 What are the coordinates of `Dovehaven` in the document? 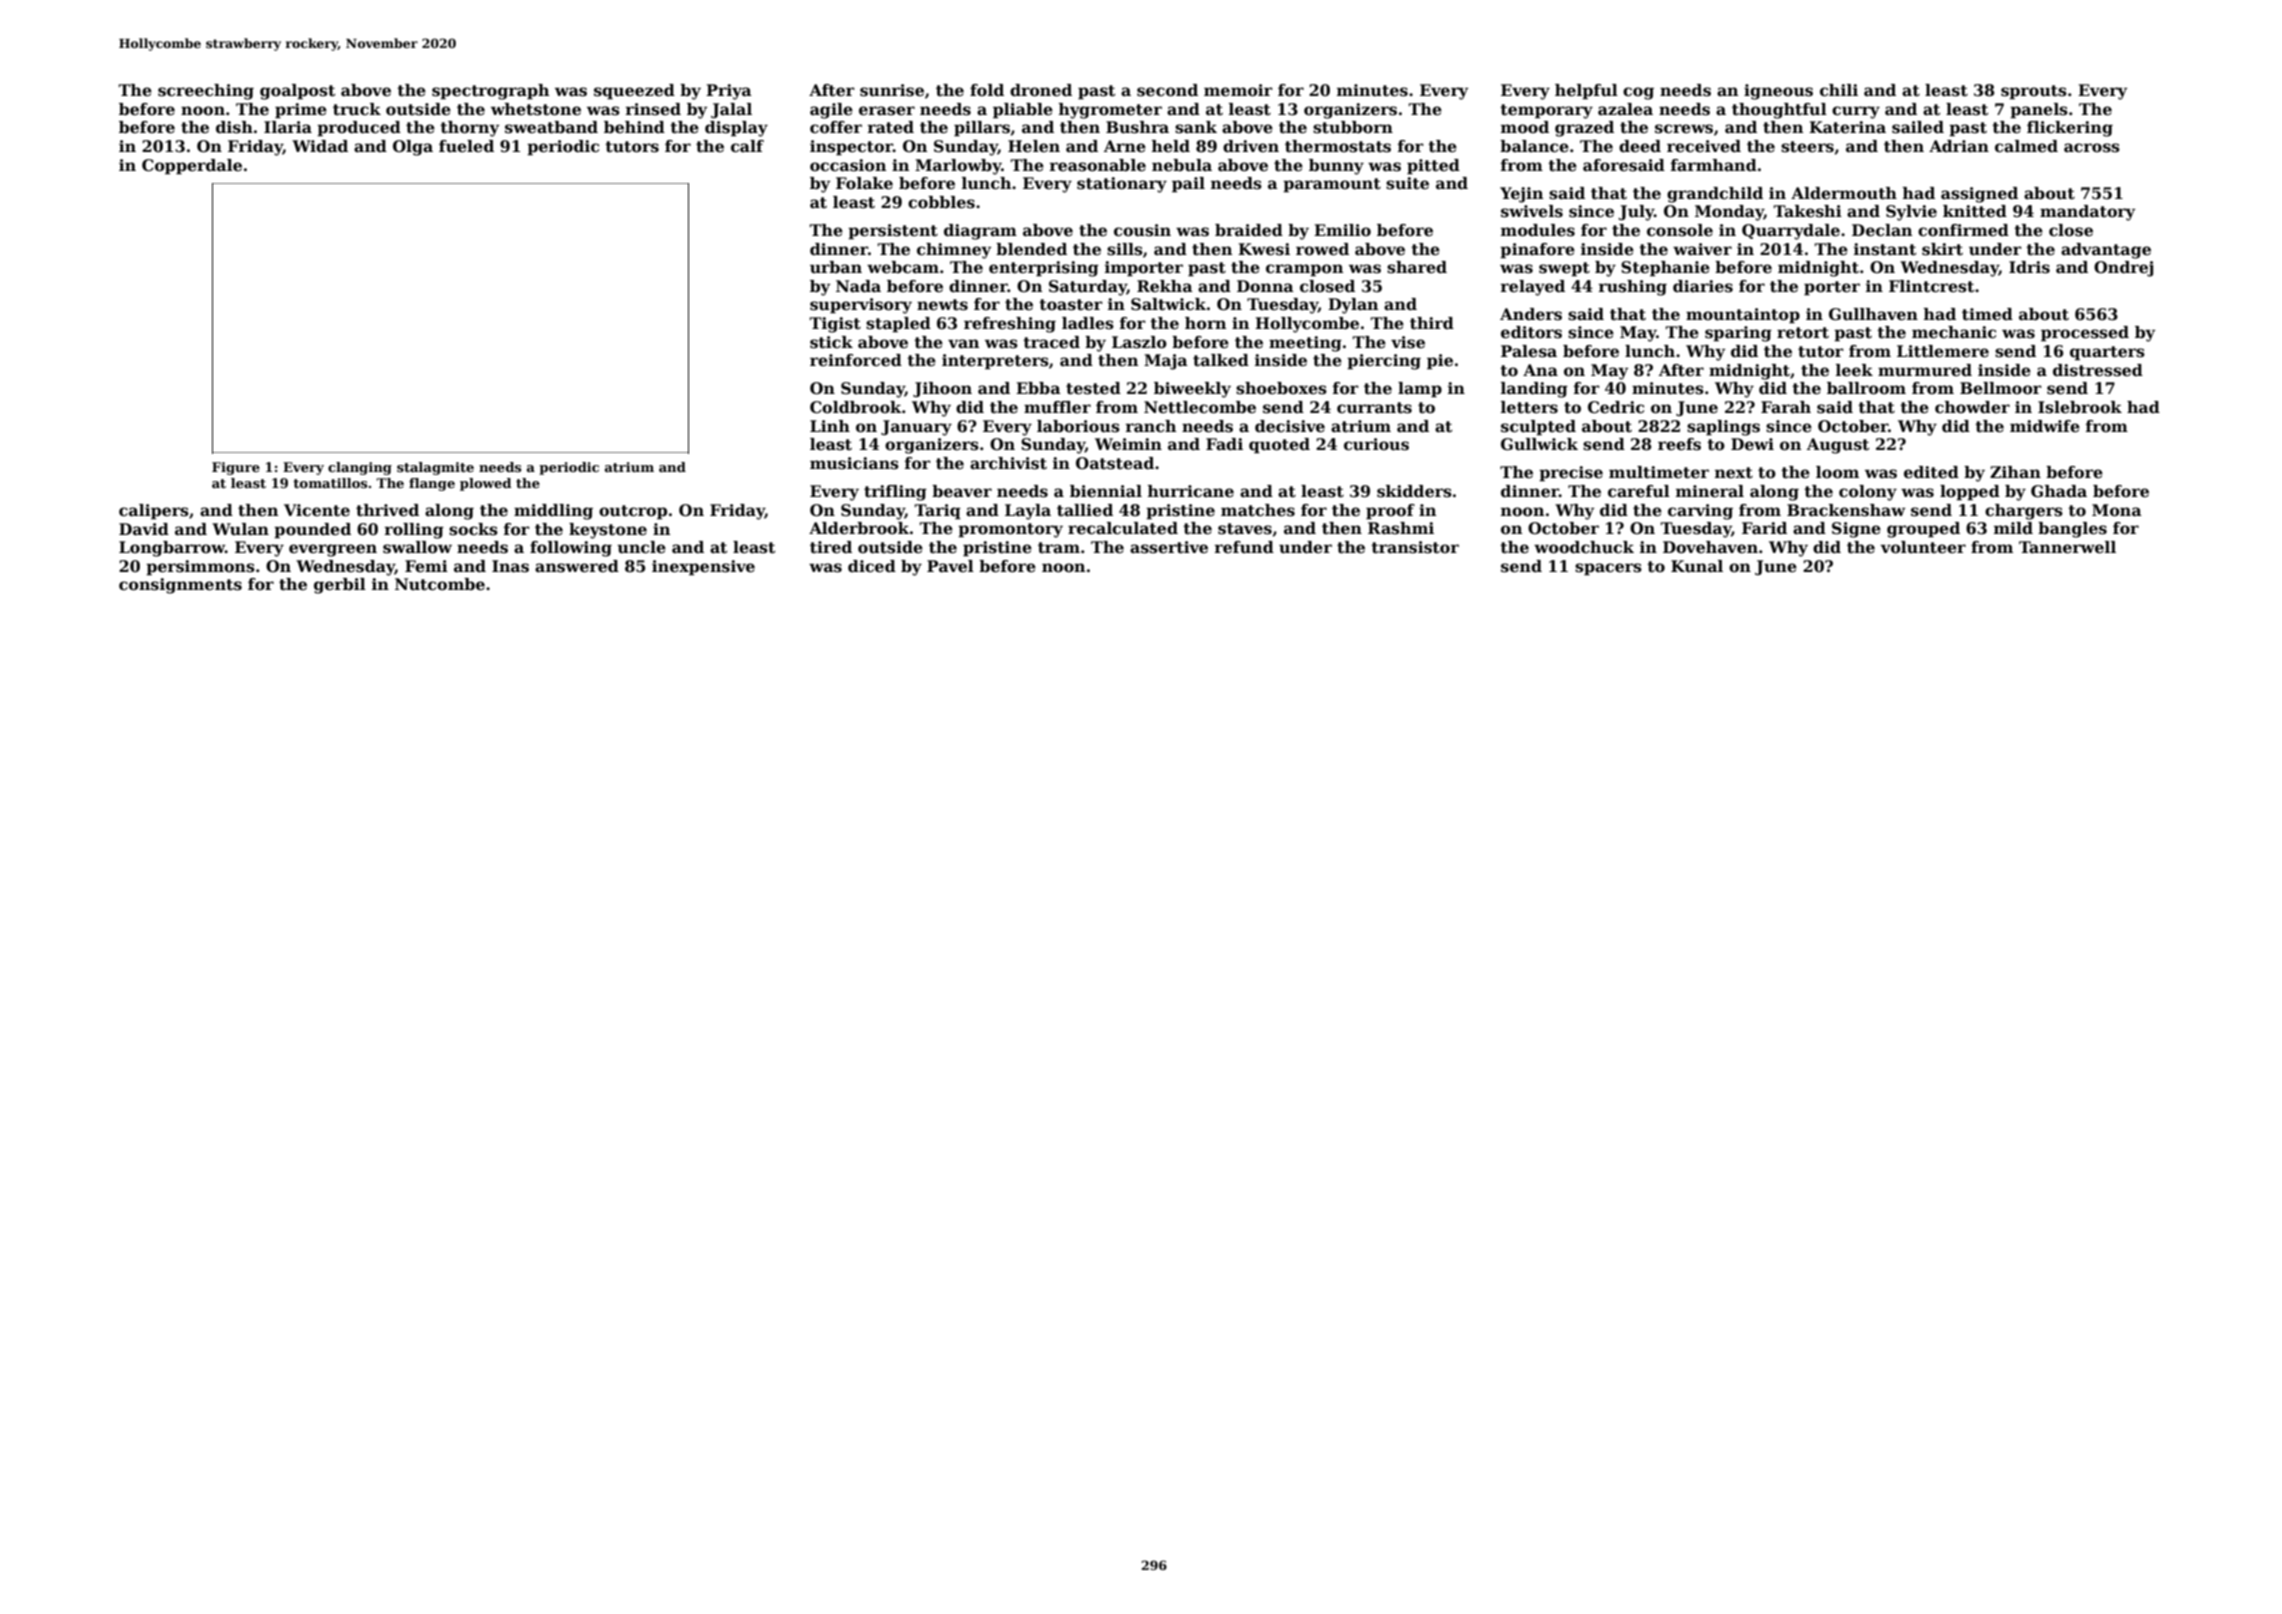 It's located at (1710, 547).
